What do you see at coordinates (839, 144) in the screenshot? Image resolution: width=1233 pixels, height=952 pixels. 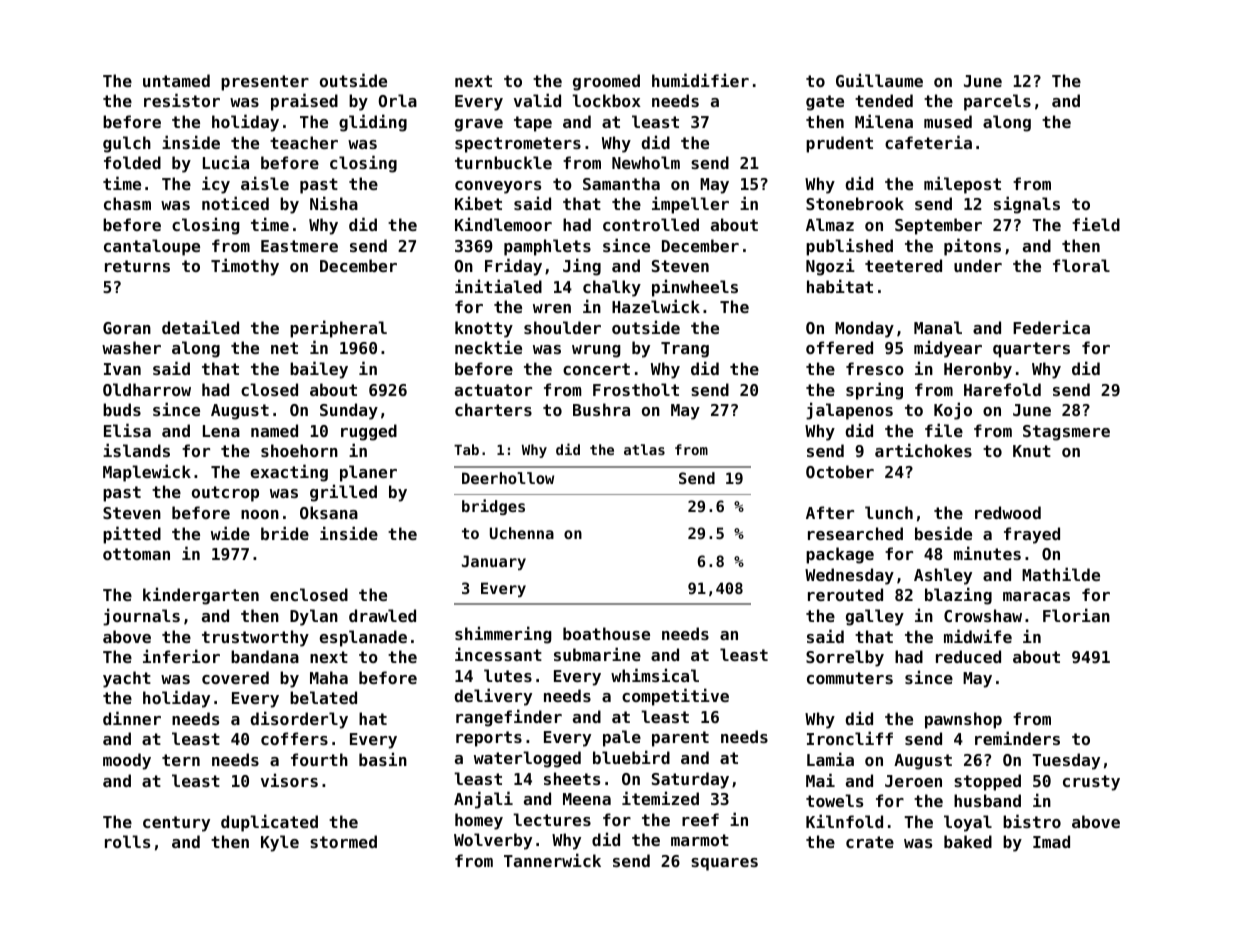 I see `prudent` at bounding box center [839, 144].
